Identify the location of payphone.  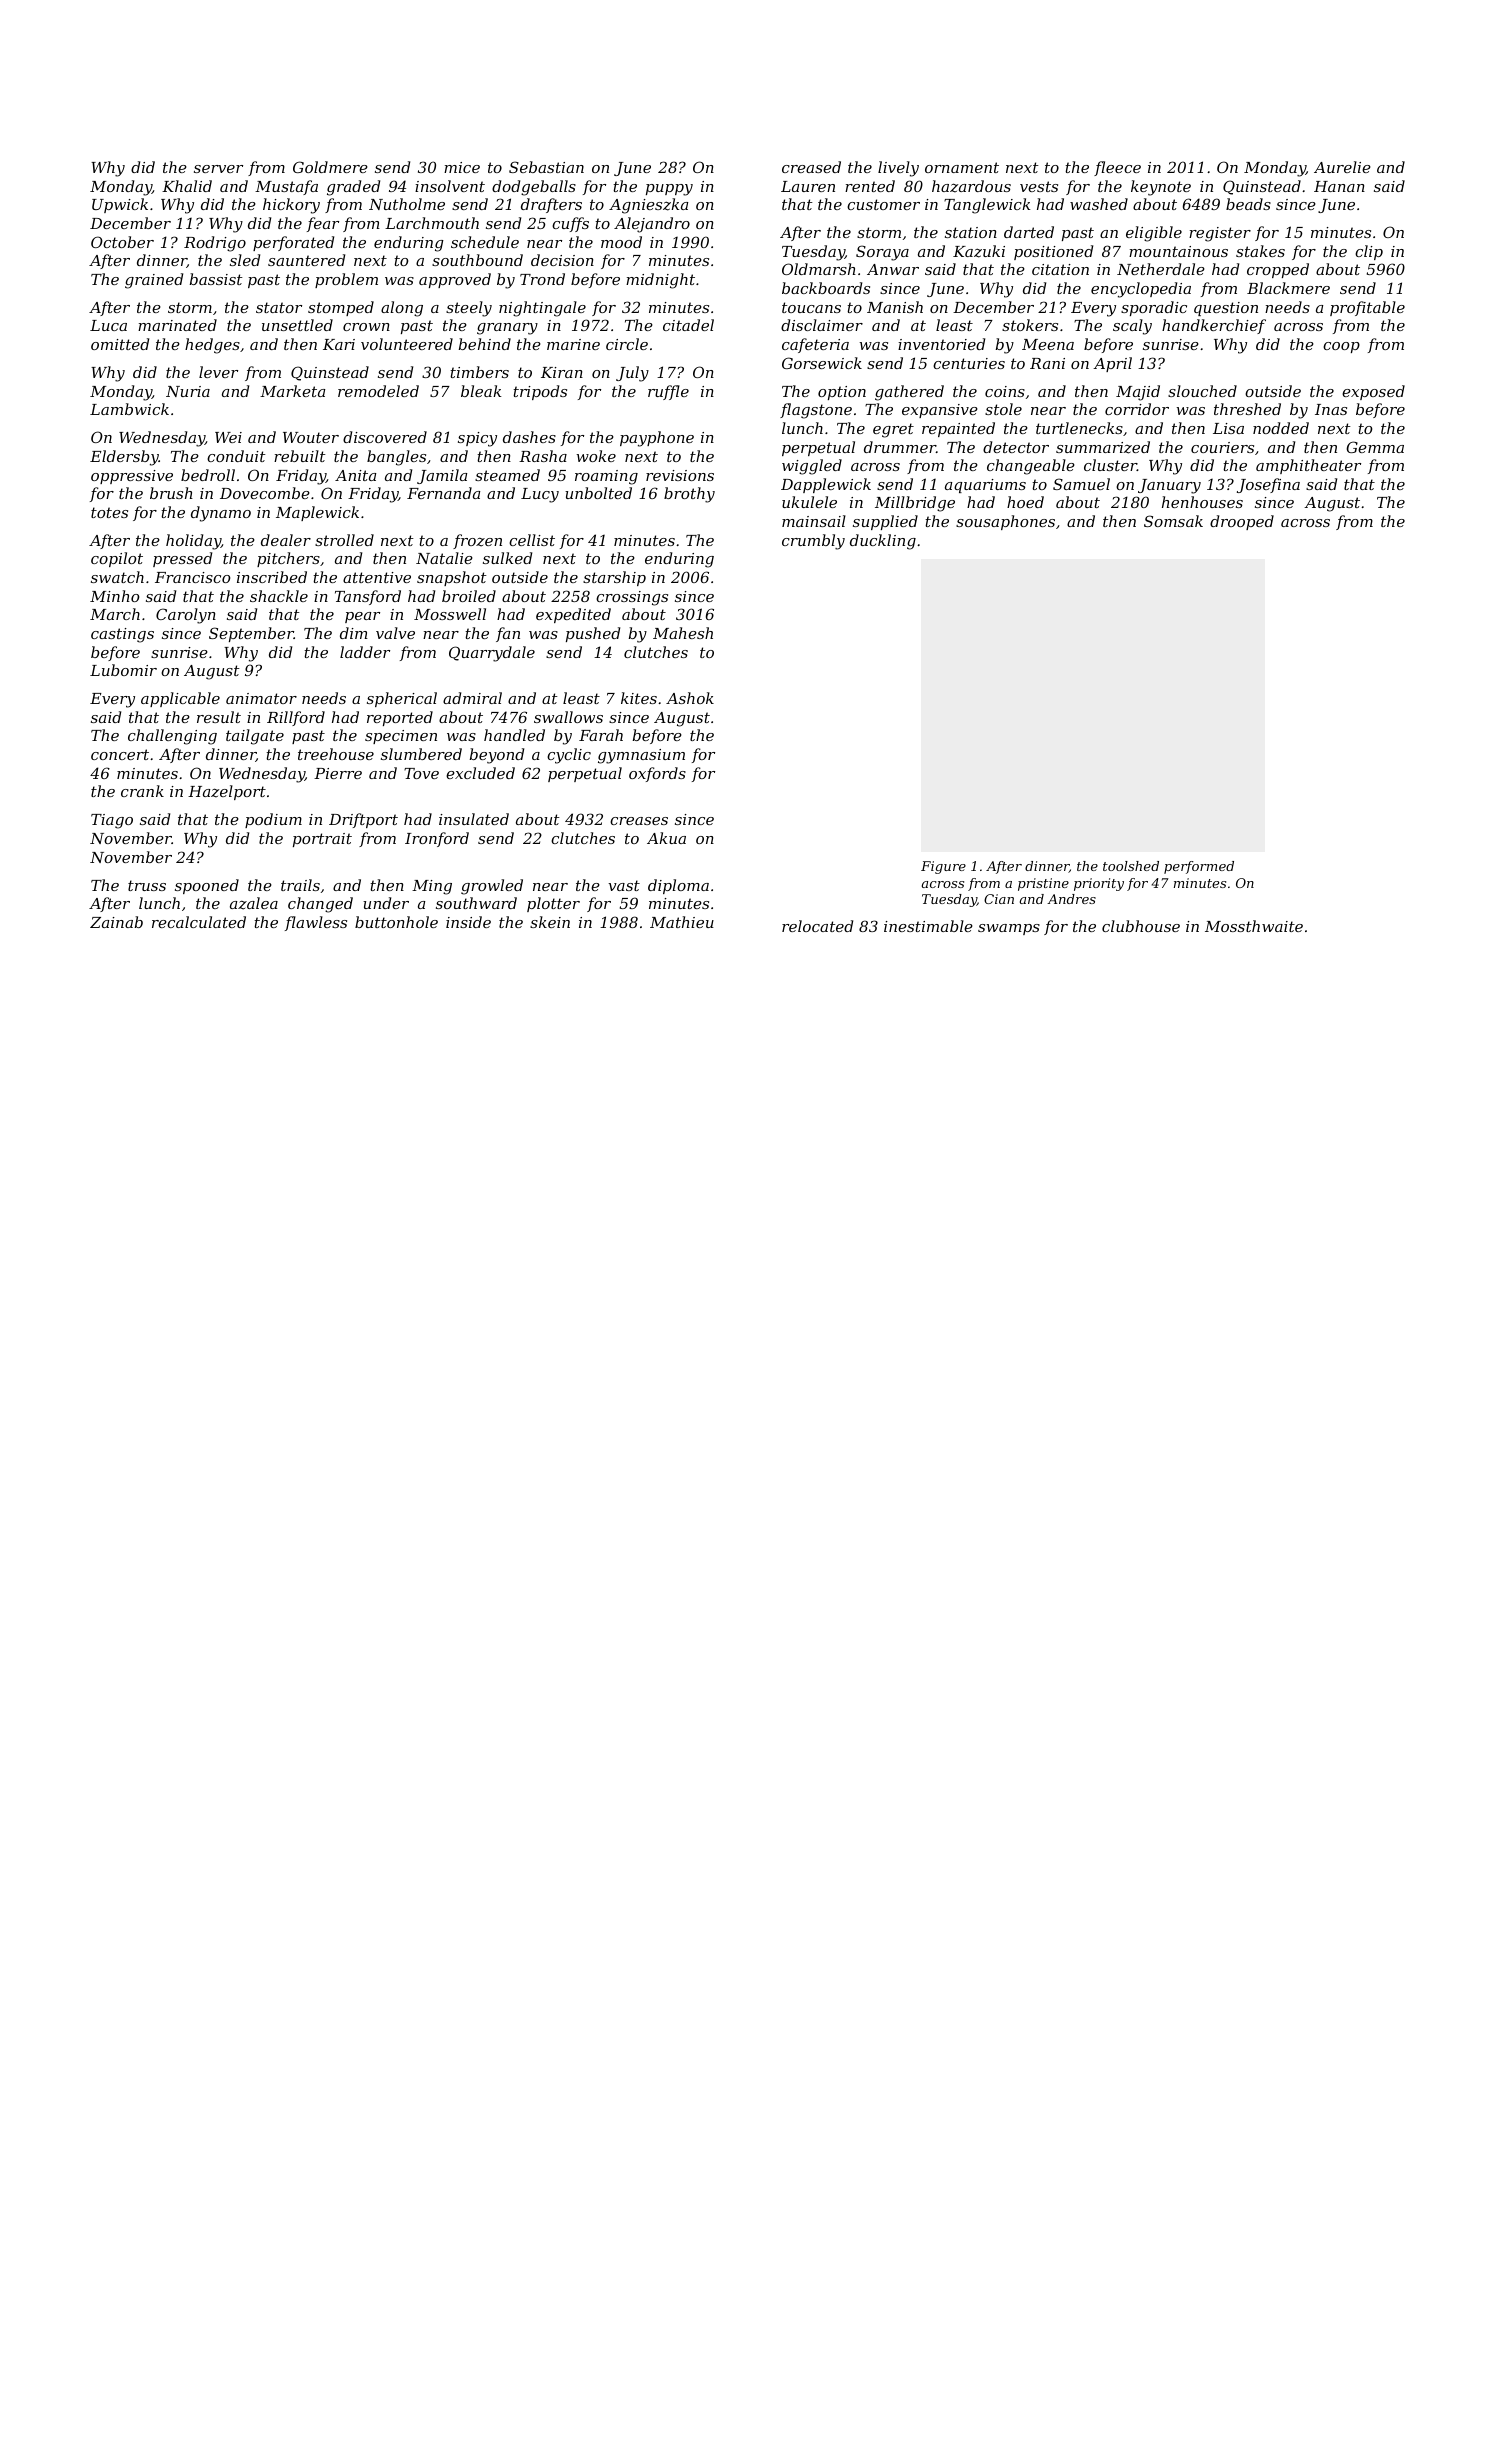
(657, 439).
